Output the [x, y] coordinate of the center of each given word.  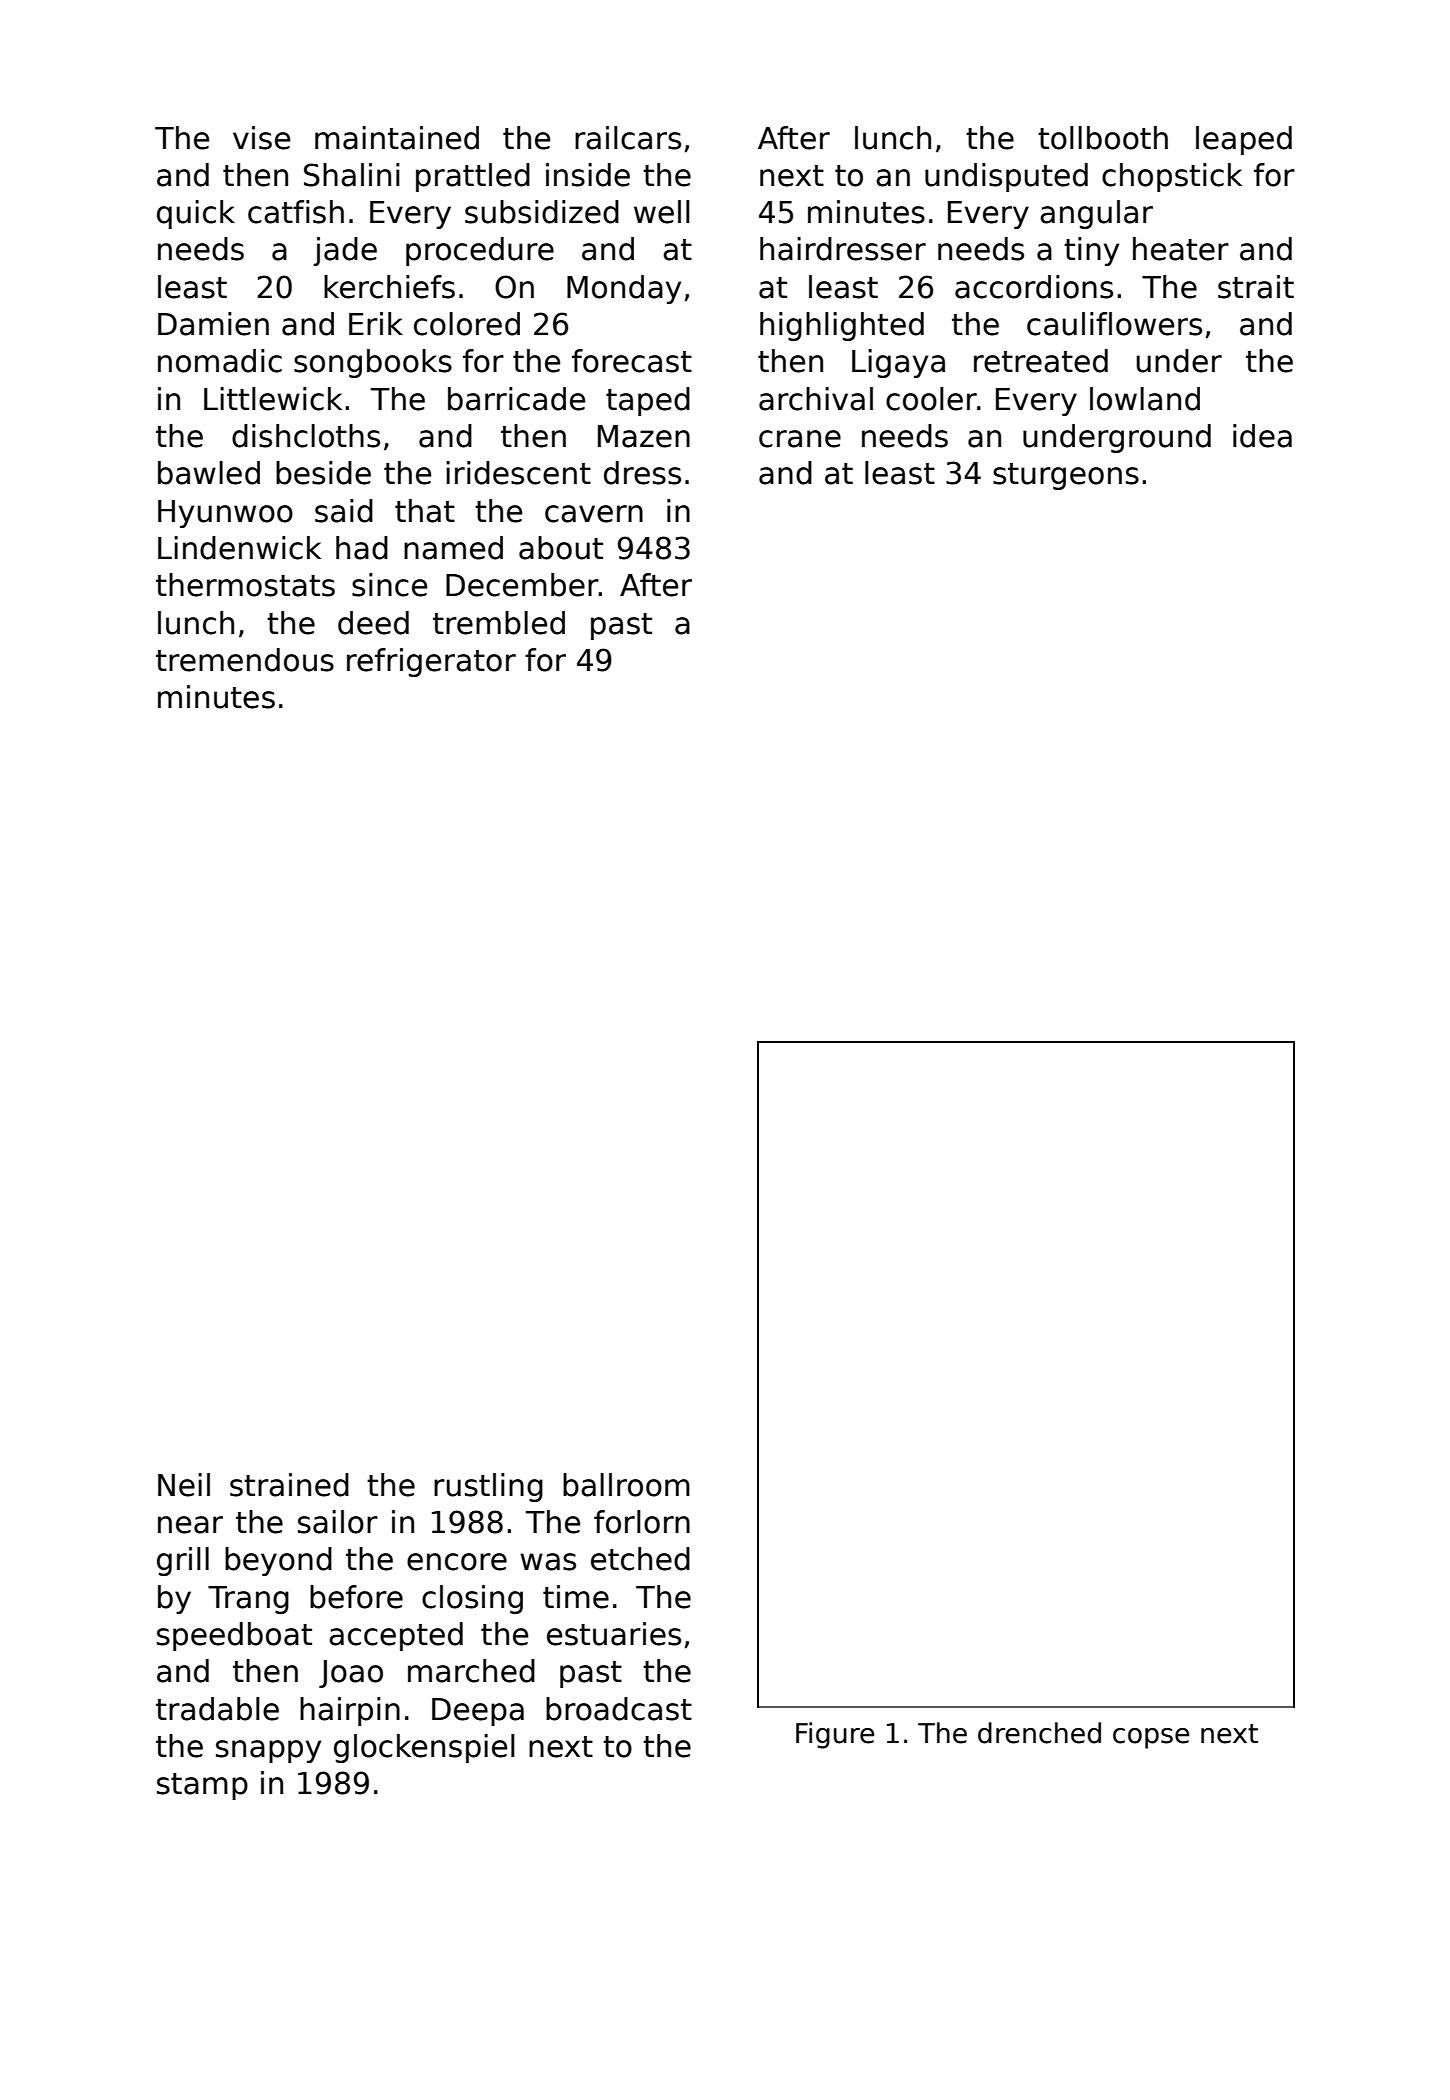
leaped [1244, 140]
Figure [835, 1735]
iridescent [518, 473]
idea [1262, 436]
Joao [351, 1674]
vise [261, 138]
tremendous [245, 660]
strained [289, 1485]
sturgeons [1066, 476]
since [389, 585]
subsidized [542, 212]
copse [1151, 1738]
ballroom [626, 1485]
